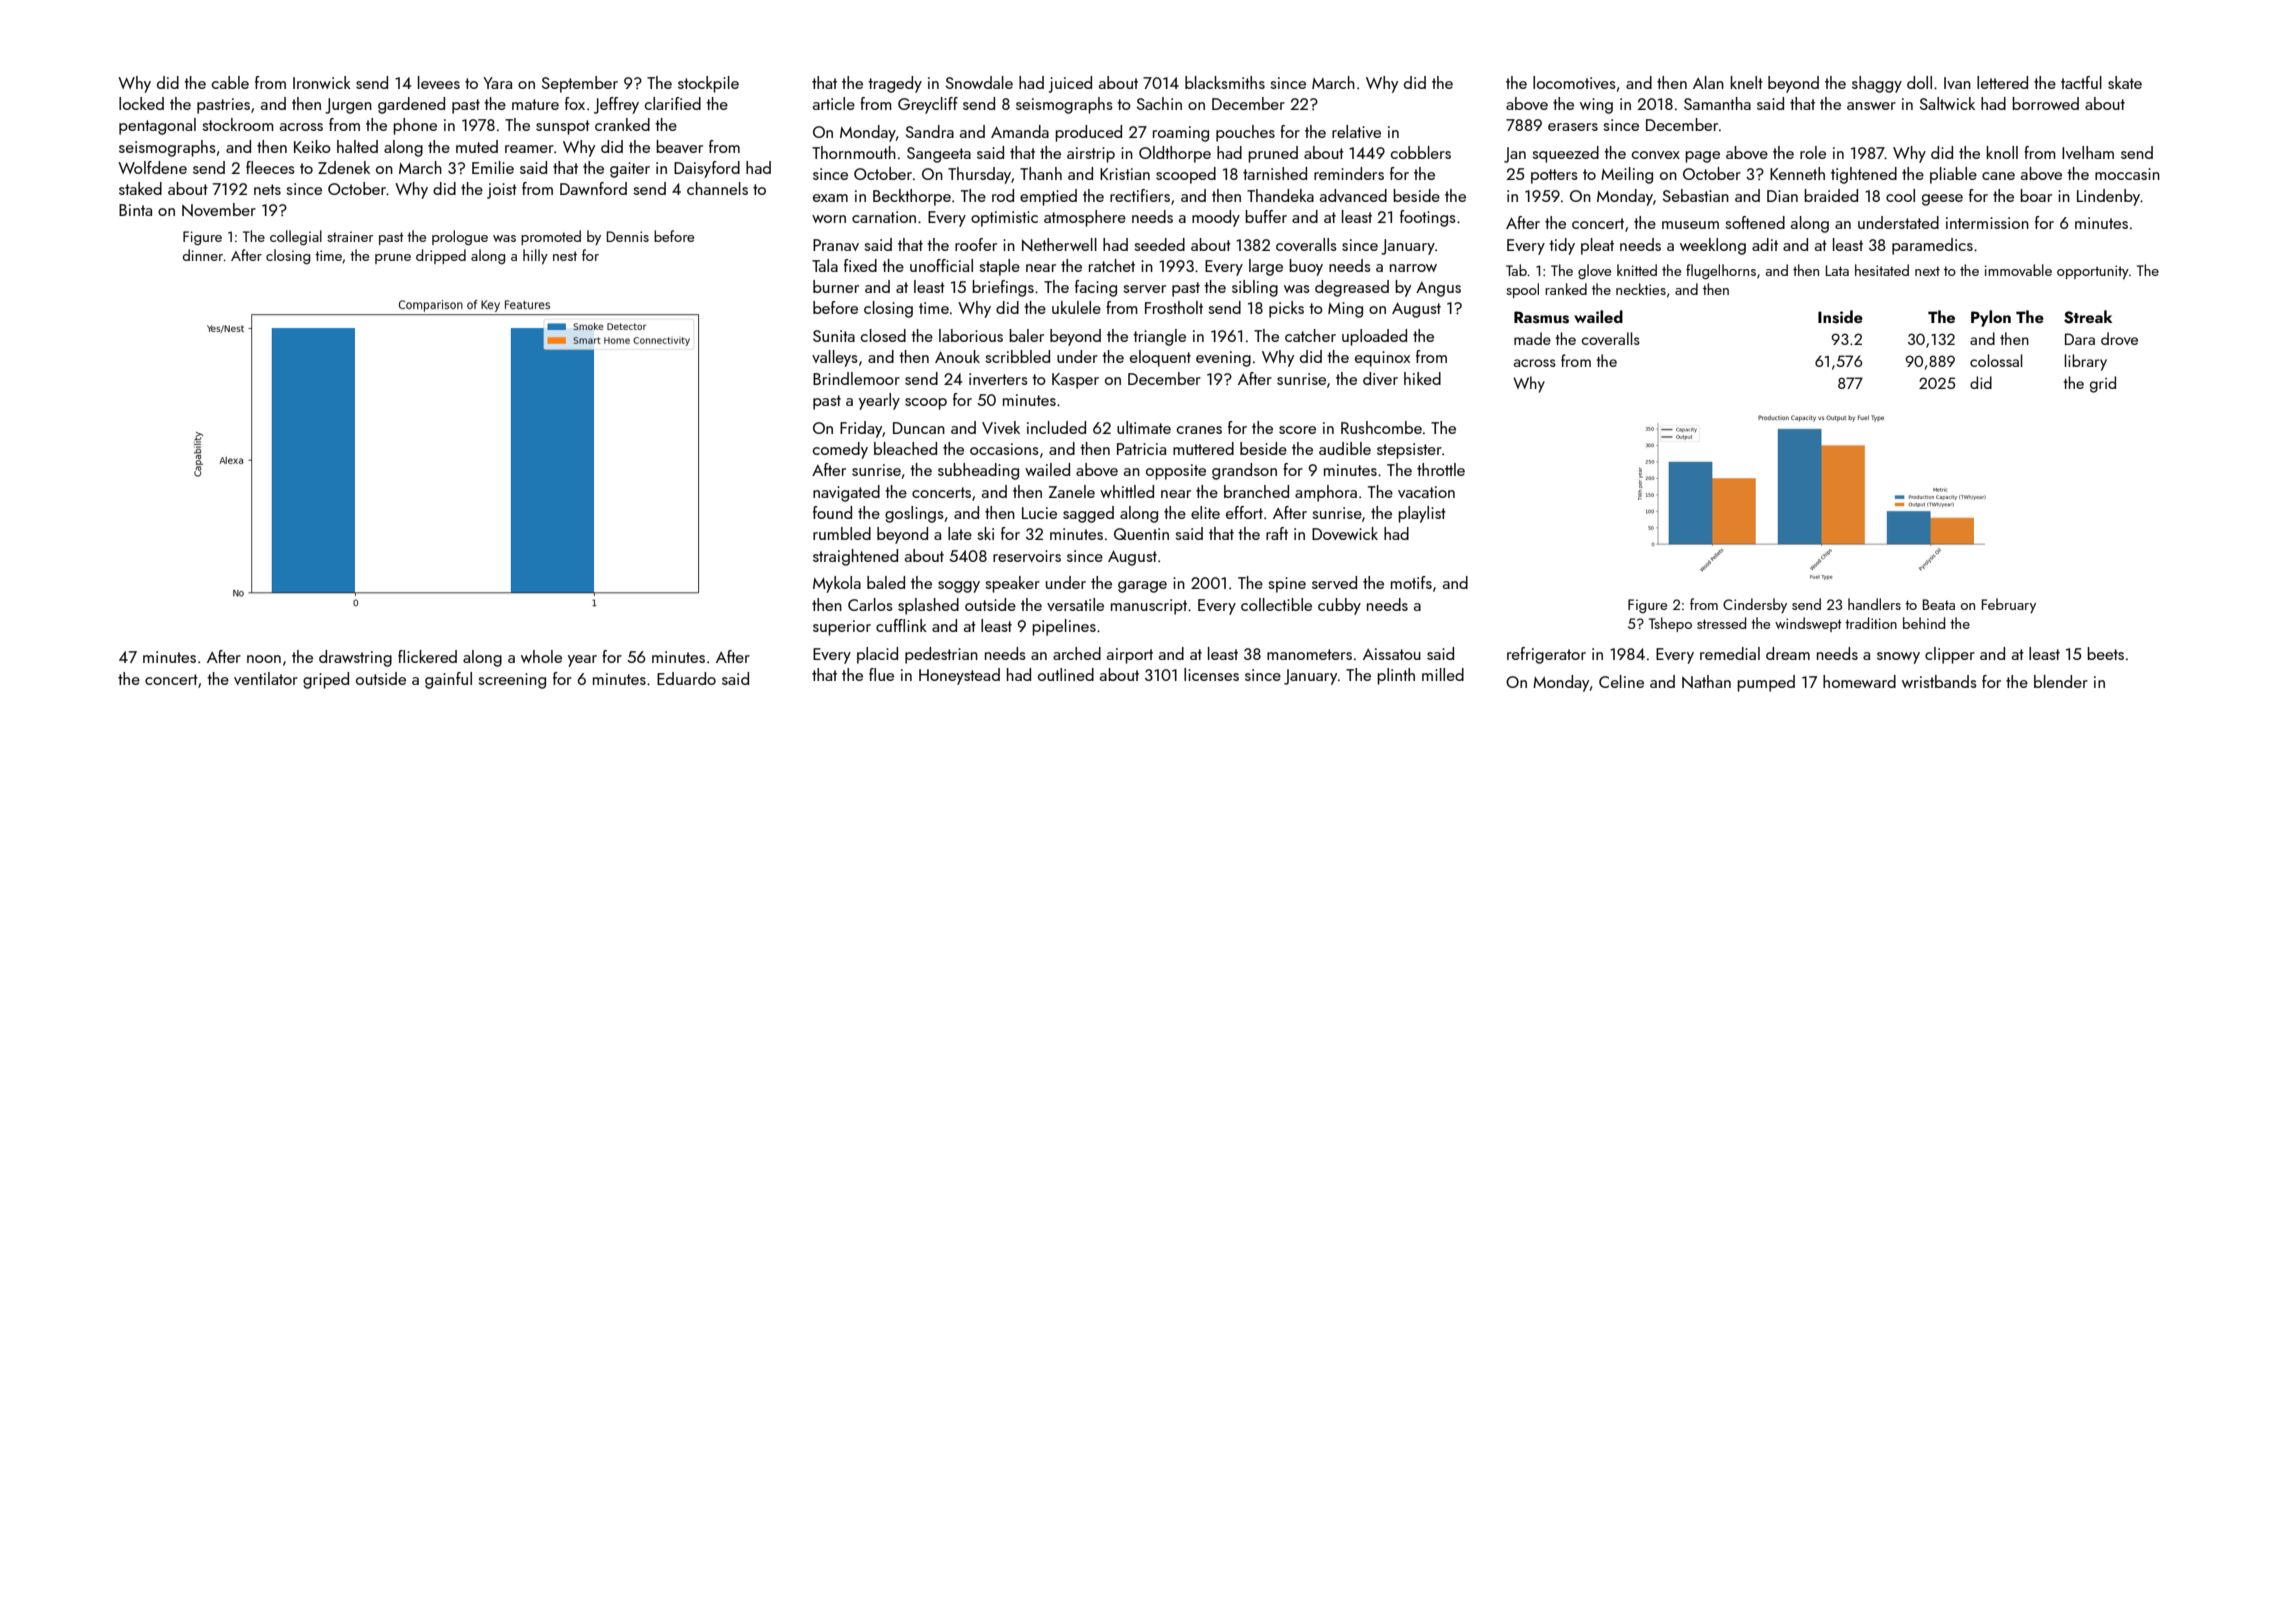  Describe the element at coordinates (266, 678) in the page. I see `ventilator` at that location.
